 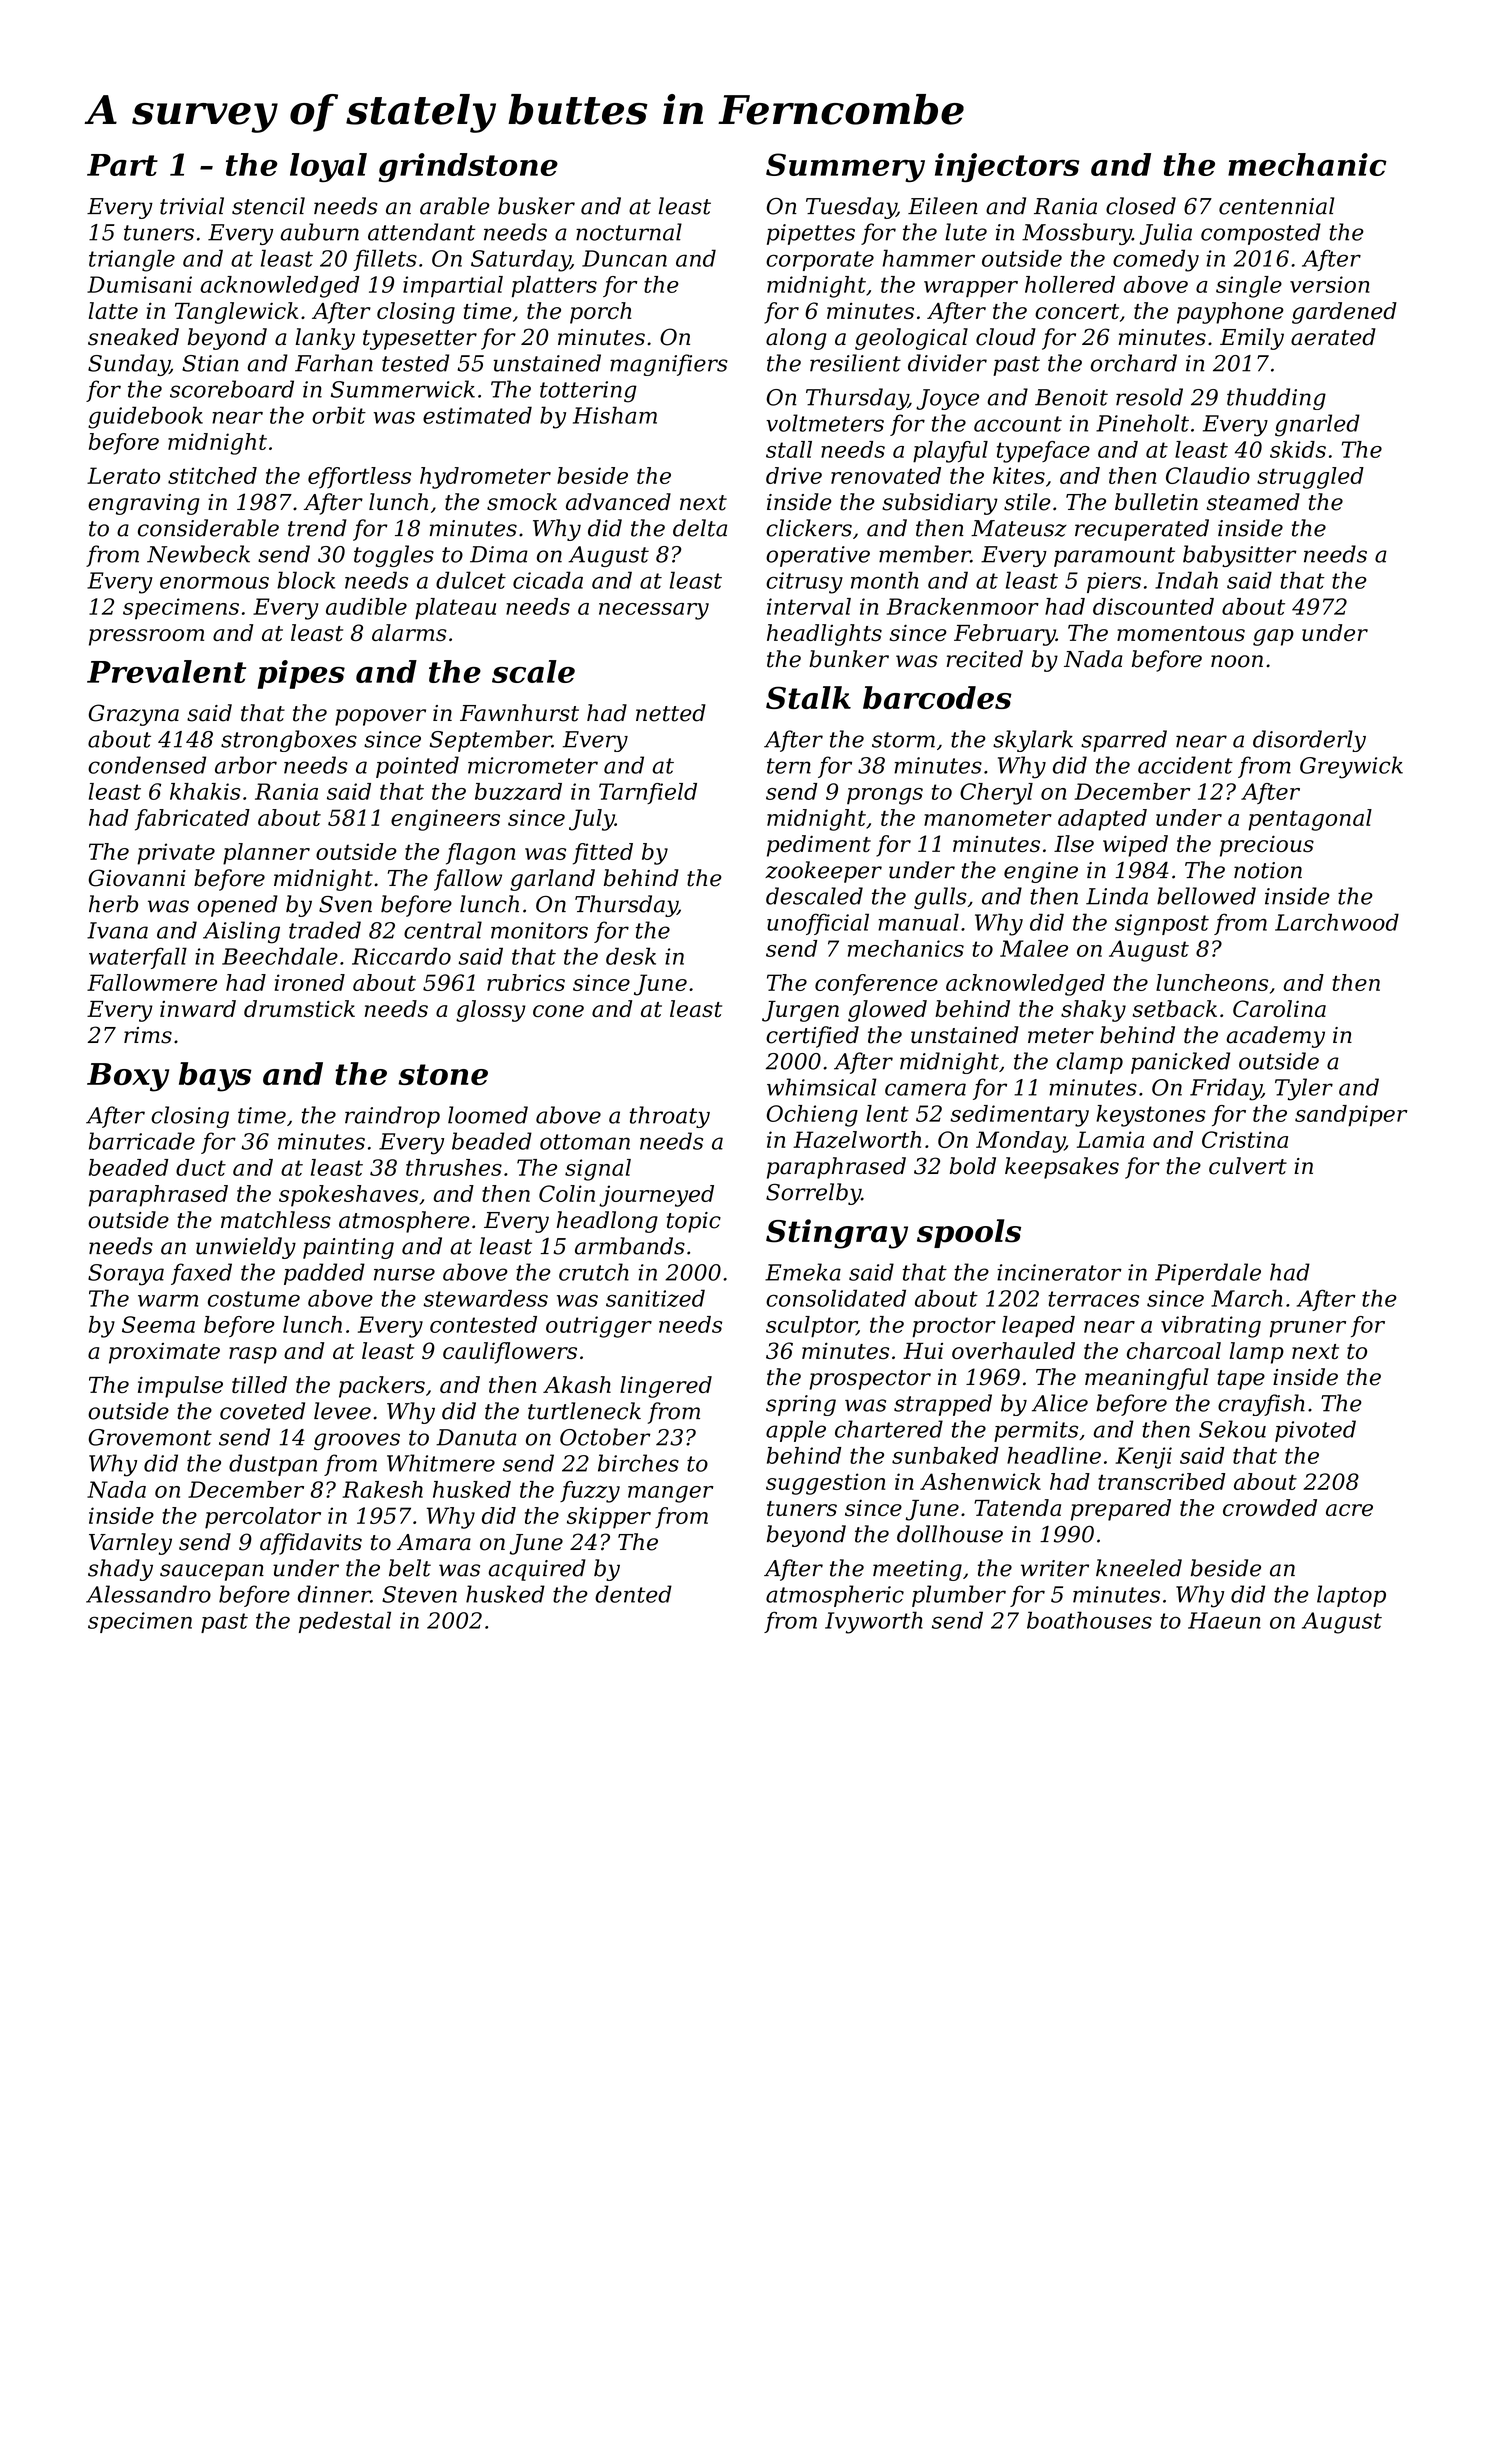 I want to click on Stingray, so click(x=837, y=1234).
